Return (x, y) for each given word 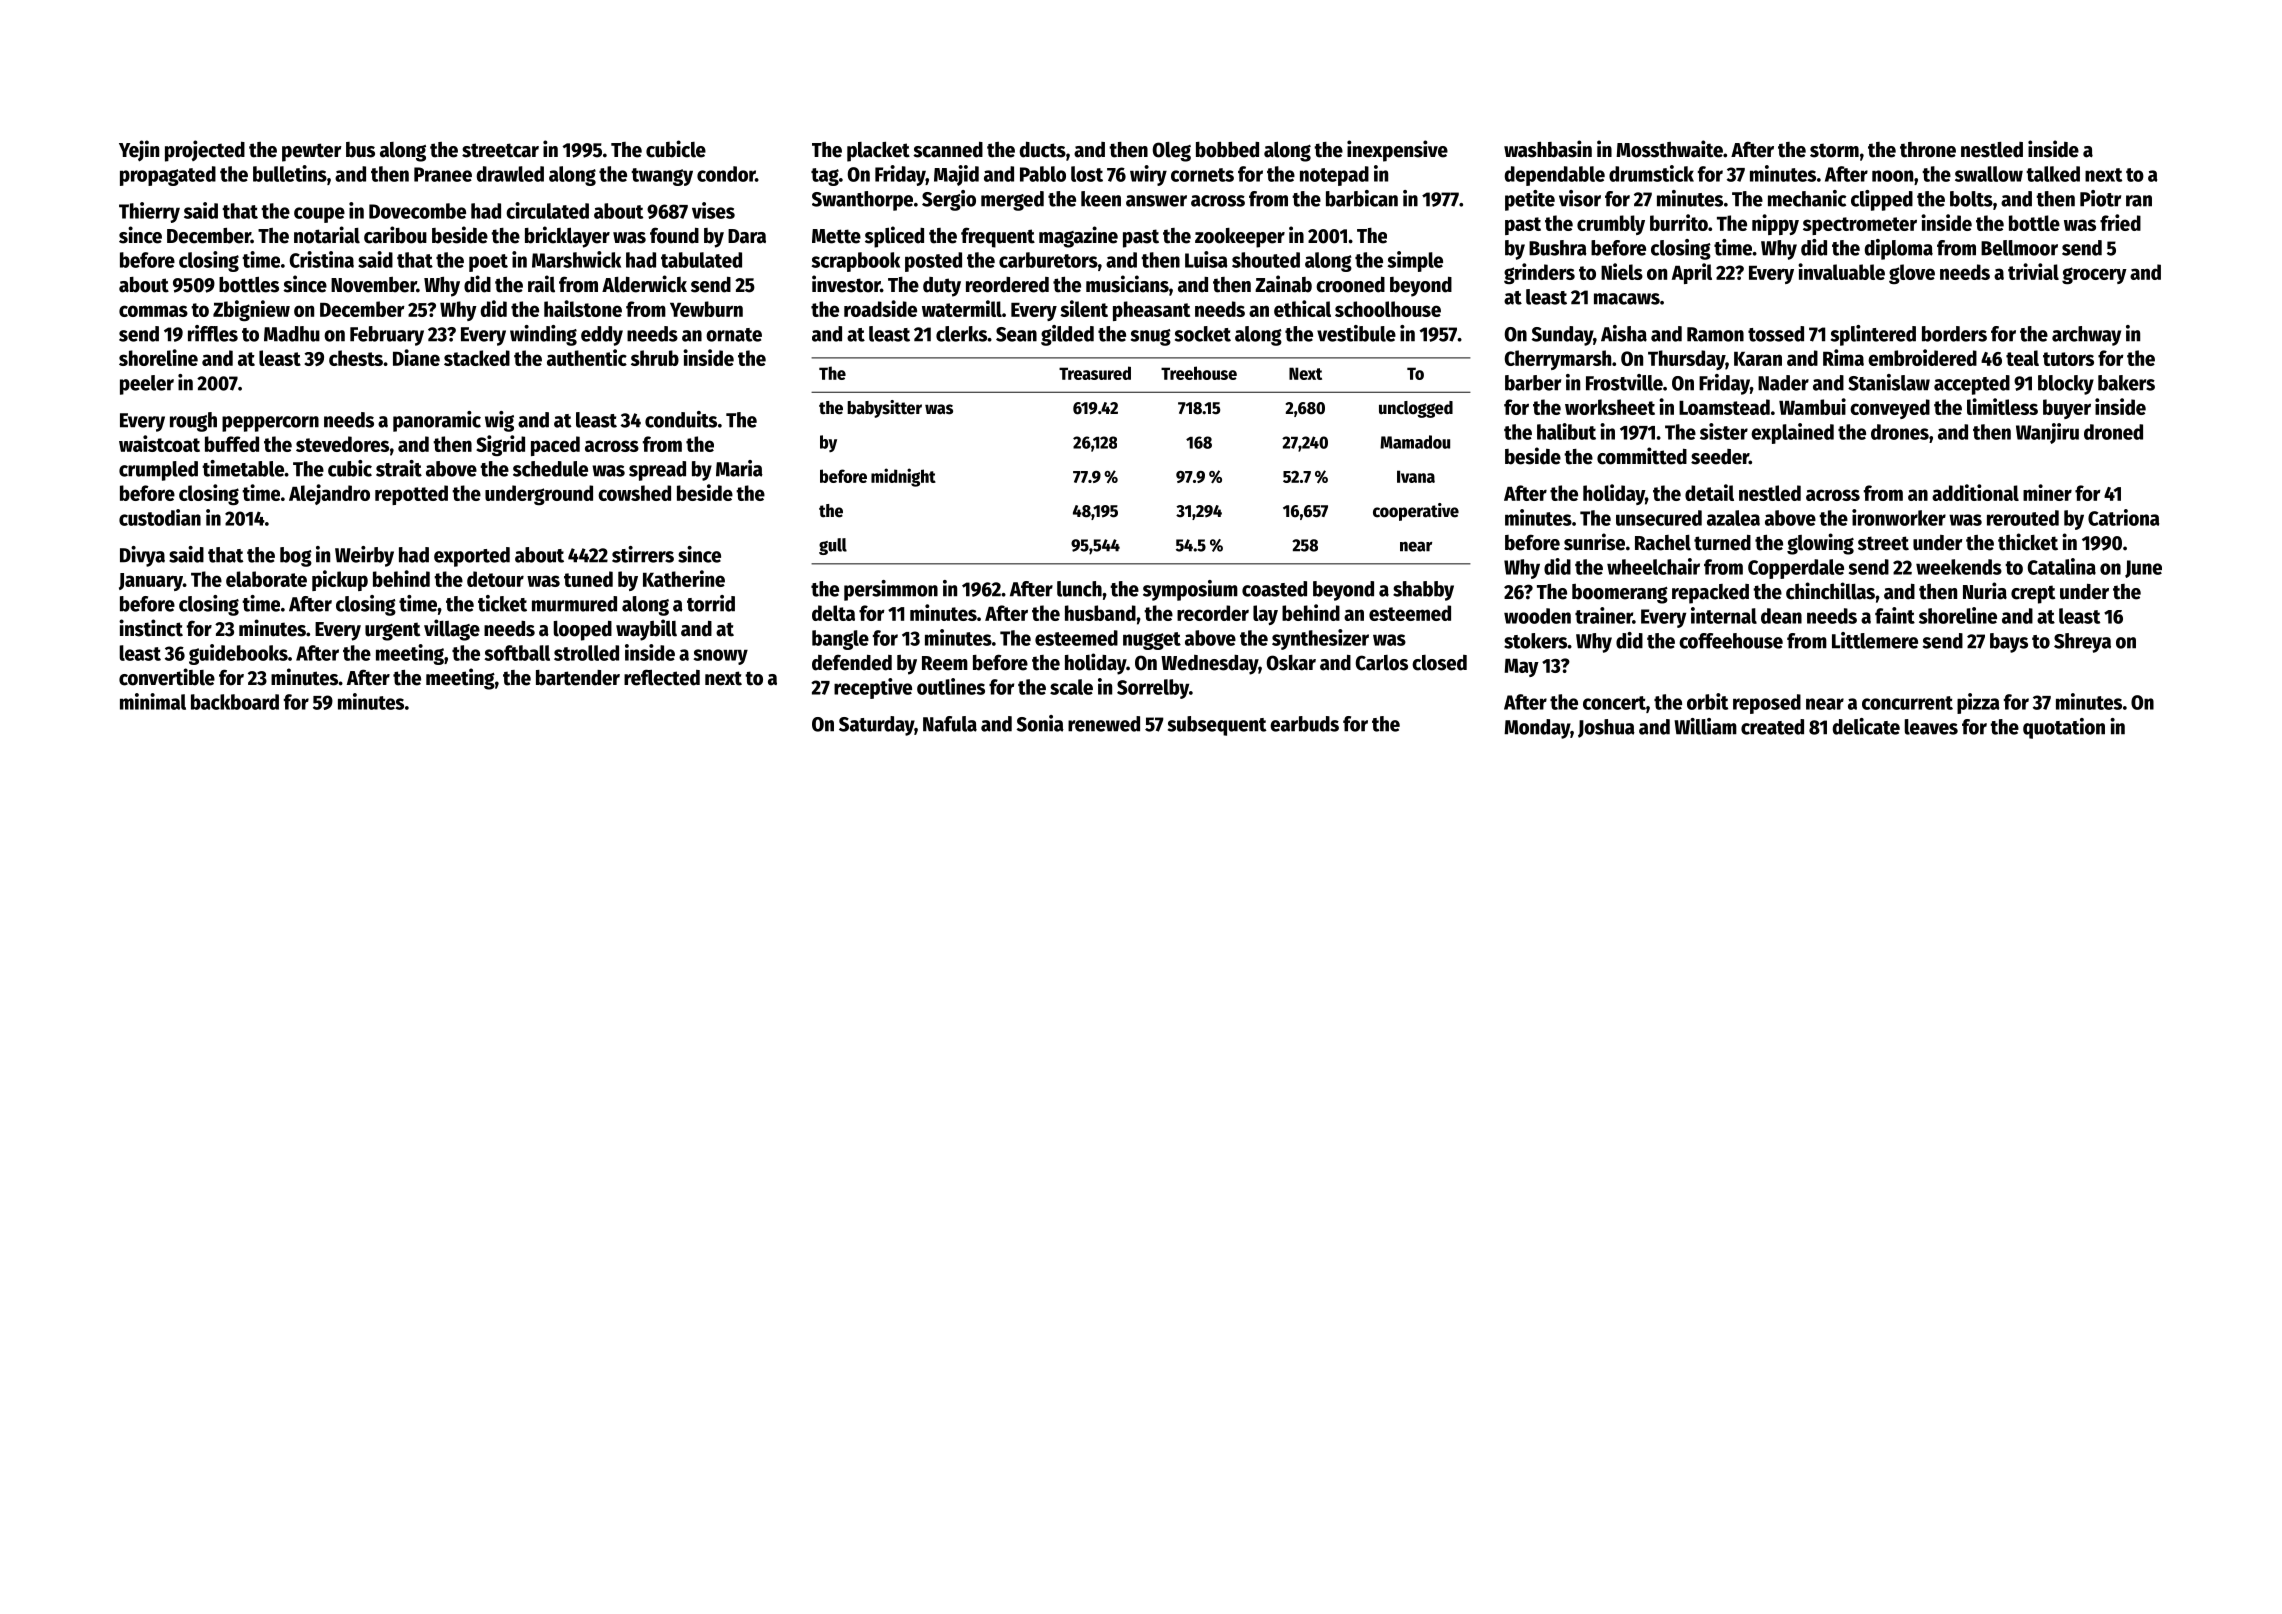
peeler (147, 385)
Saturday (876, 726)
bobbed (1227, 150)
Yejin (139, 151)
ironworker (1899, 517)
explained (1792, 433)
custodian (160, 517)
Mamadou (1415, 442)
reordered (1007, 285)
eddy (602, 336)
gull (833, 546)
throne (1928, 150)
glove (1912, 274)
